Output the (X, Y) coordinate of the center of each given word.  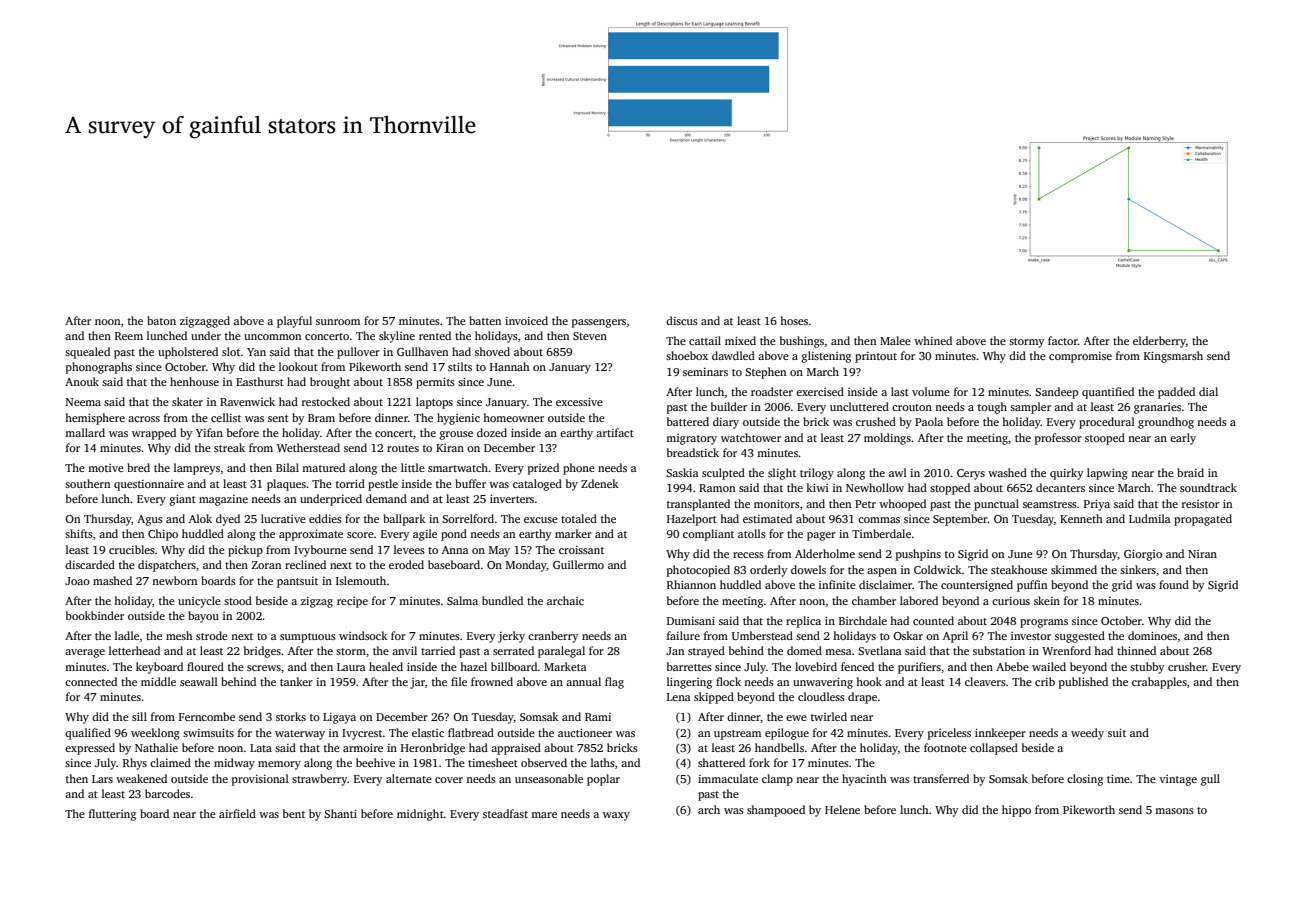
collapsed (994, 749)
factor (1063, 340)
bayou (203, 617)
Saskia (682, 472)
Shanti (340, 813)
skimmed (1074, 569)
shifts (79, 533)
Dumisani (691, 620)
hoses (794, 320)
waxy (616, 816)
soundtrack (1208, 487)
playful (294, 322)
